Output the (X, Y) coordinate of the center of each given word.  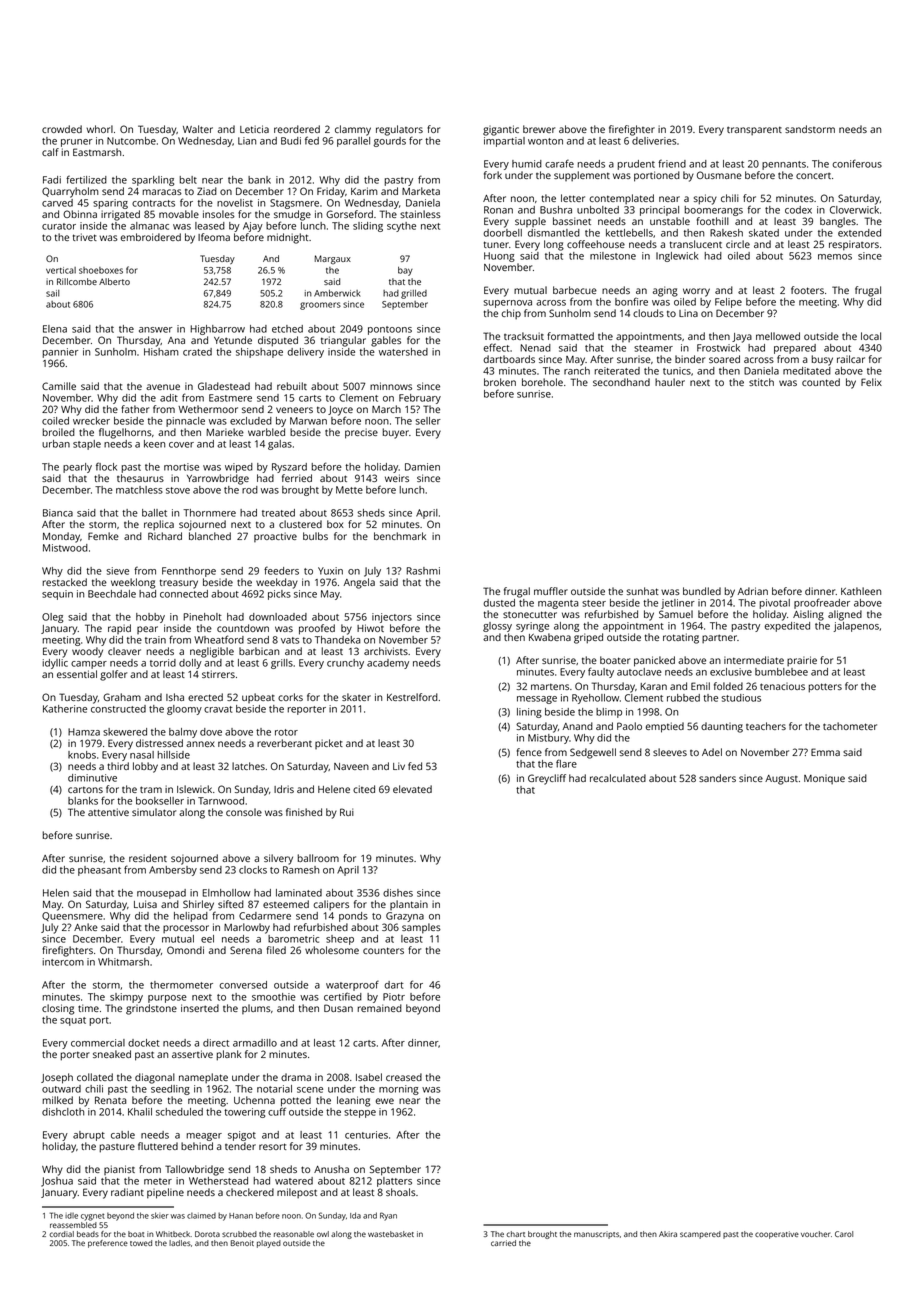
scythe (401, 227)
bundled (702, 591)
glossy (497, 627)
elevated (412, 789)
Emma (825, 752)
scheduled (179, 1112)
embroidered (151, 237)
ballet (154, 513)
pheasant (99, 871)
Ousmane (719, 175)
